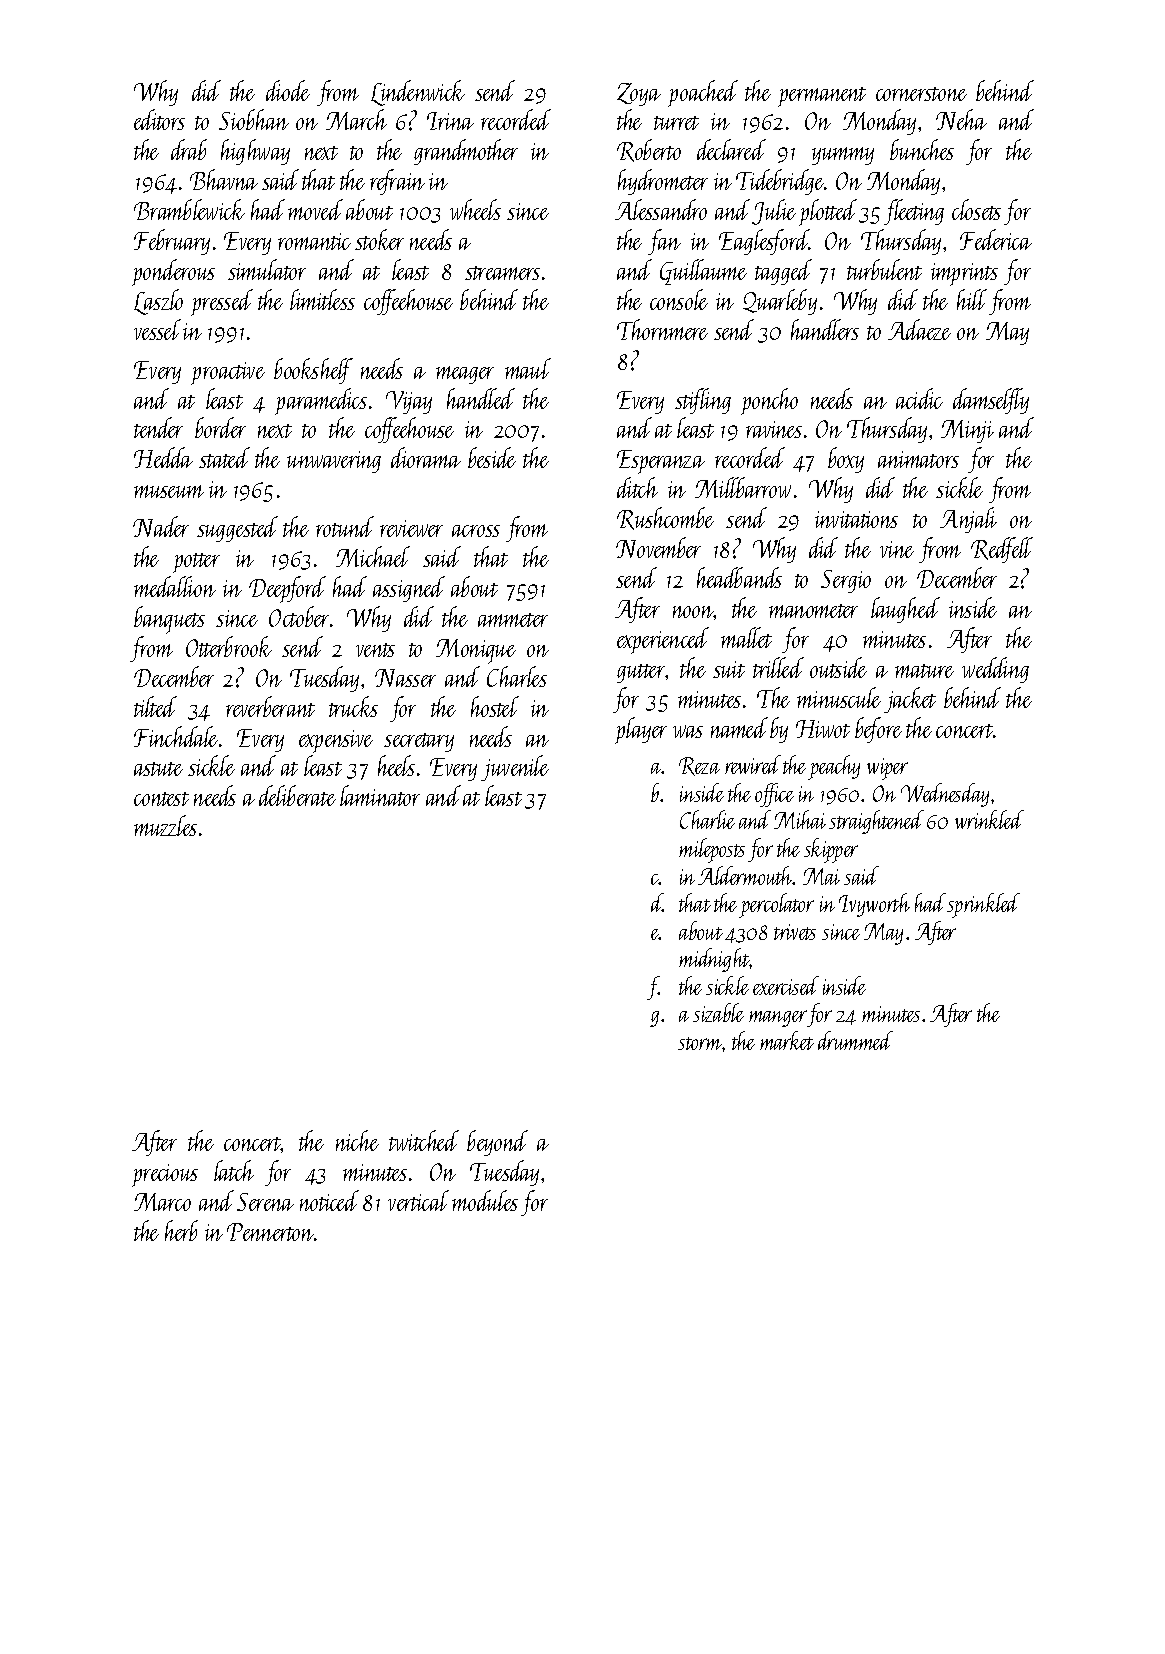 The width and height of the image is (1165, 1654). Describe the element at coordinates (780, 302) in the image. I see `Quarleby` at that location.
